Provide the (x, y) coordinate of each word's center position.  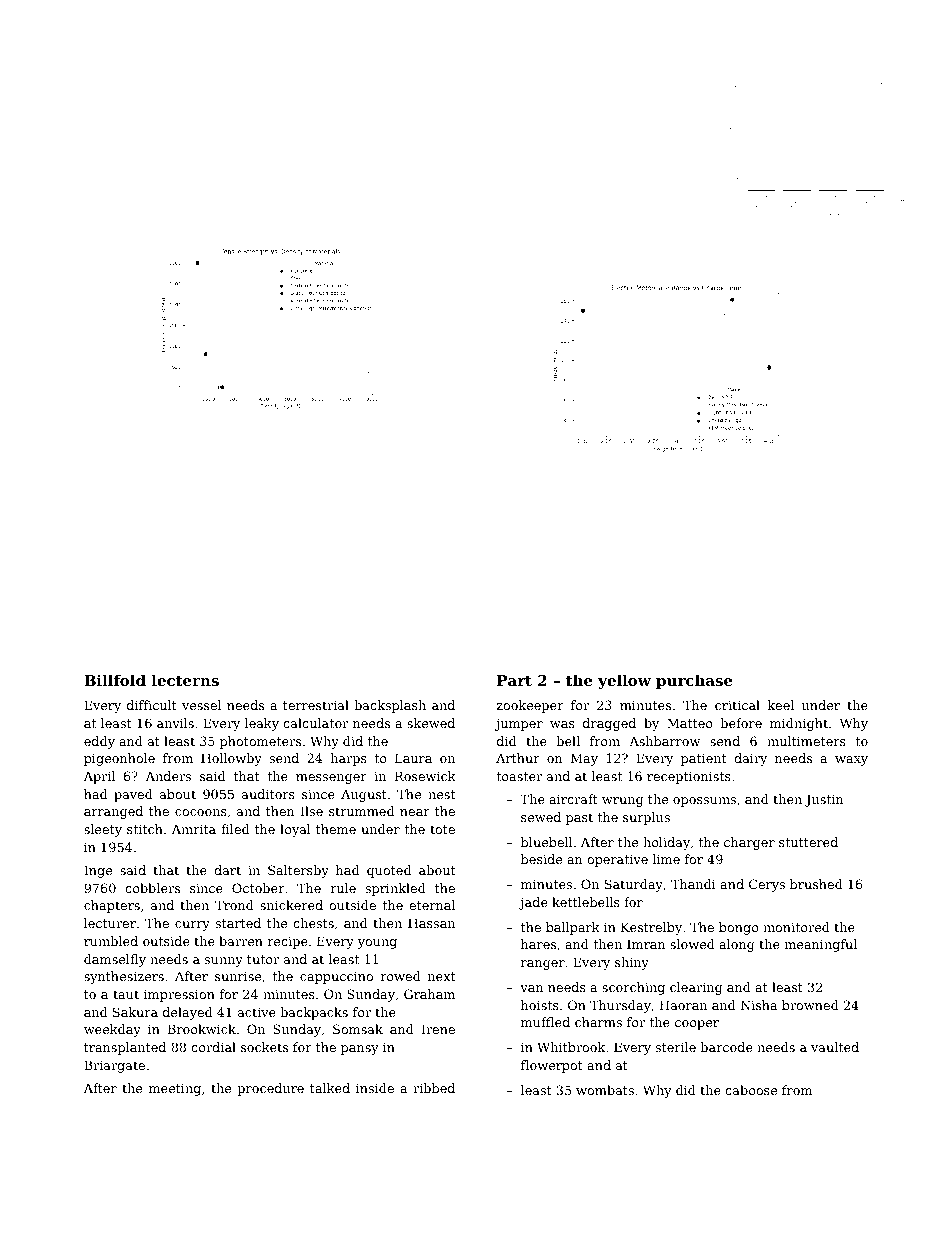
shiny (632, 963)
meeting (175, 1089)
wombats (605, 1090)
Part (514, 680)
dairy (750, 759)
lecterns (185, 680)
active (257, 1012)
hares (538, 944)
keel (781, 705)
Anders (168, 776)
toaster (519, 776)
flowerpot (552, 1066)
